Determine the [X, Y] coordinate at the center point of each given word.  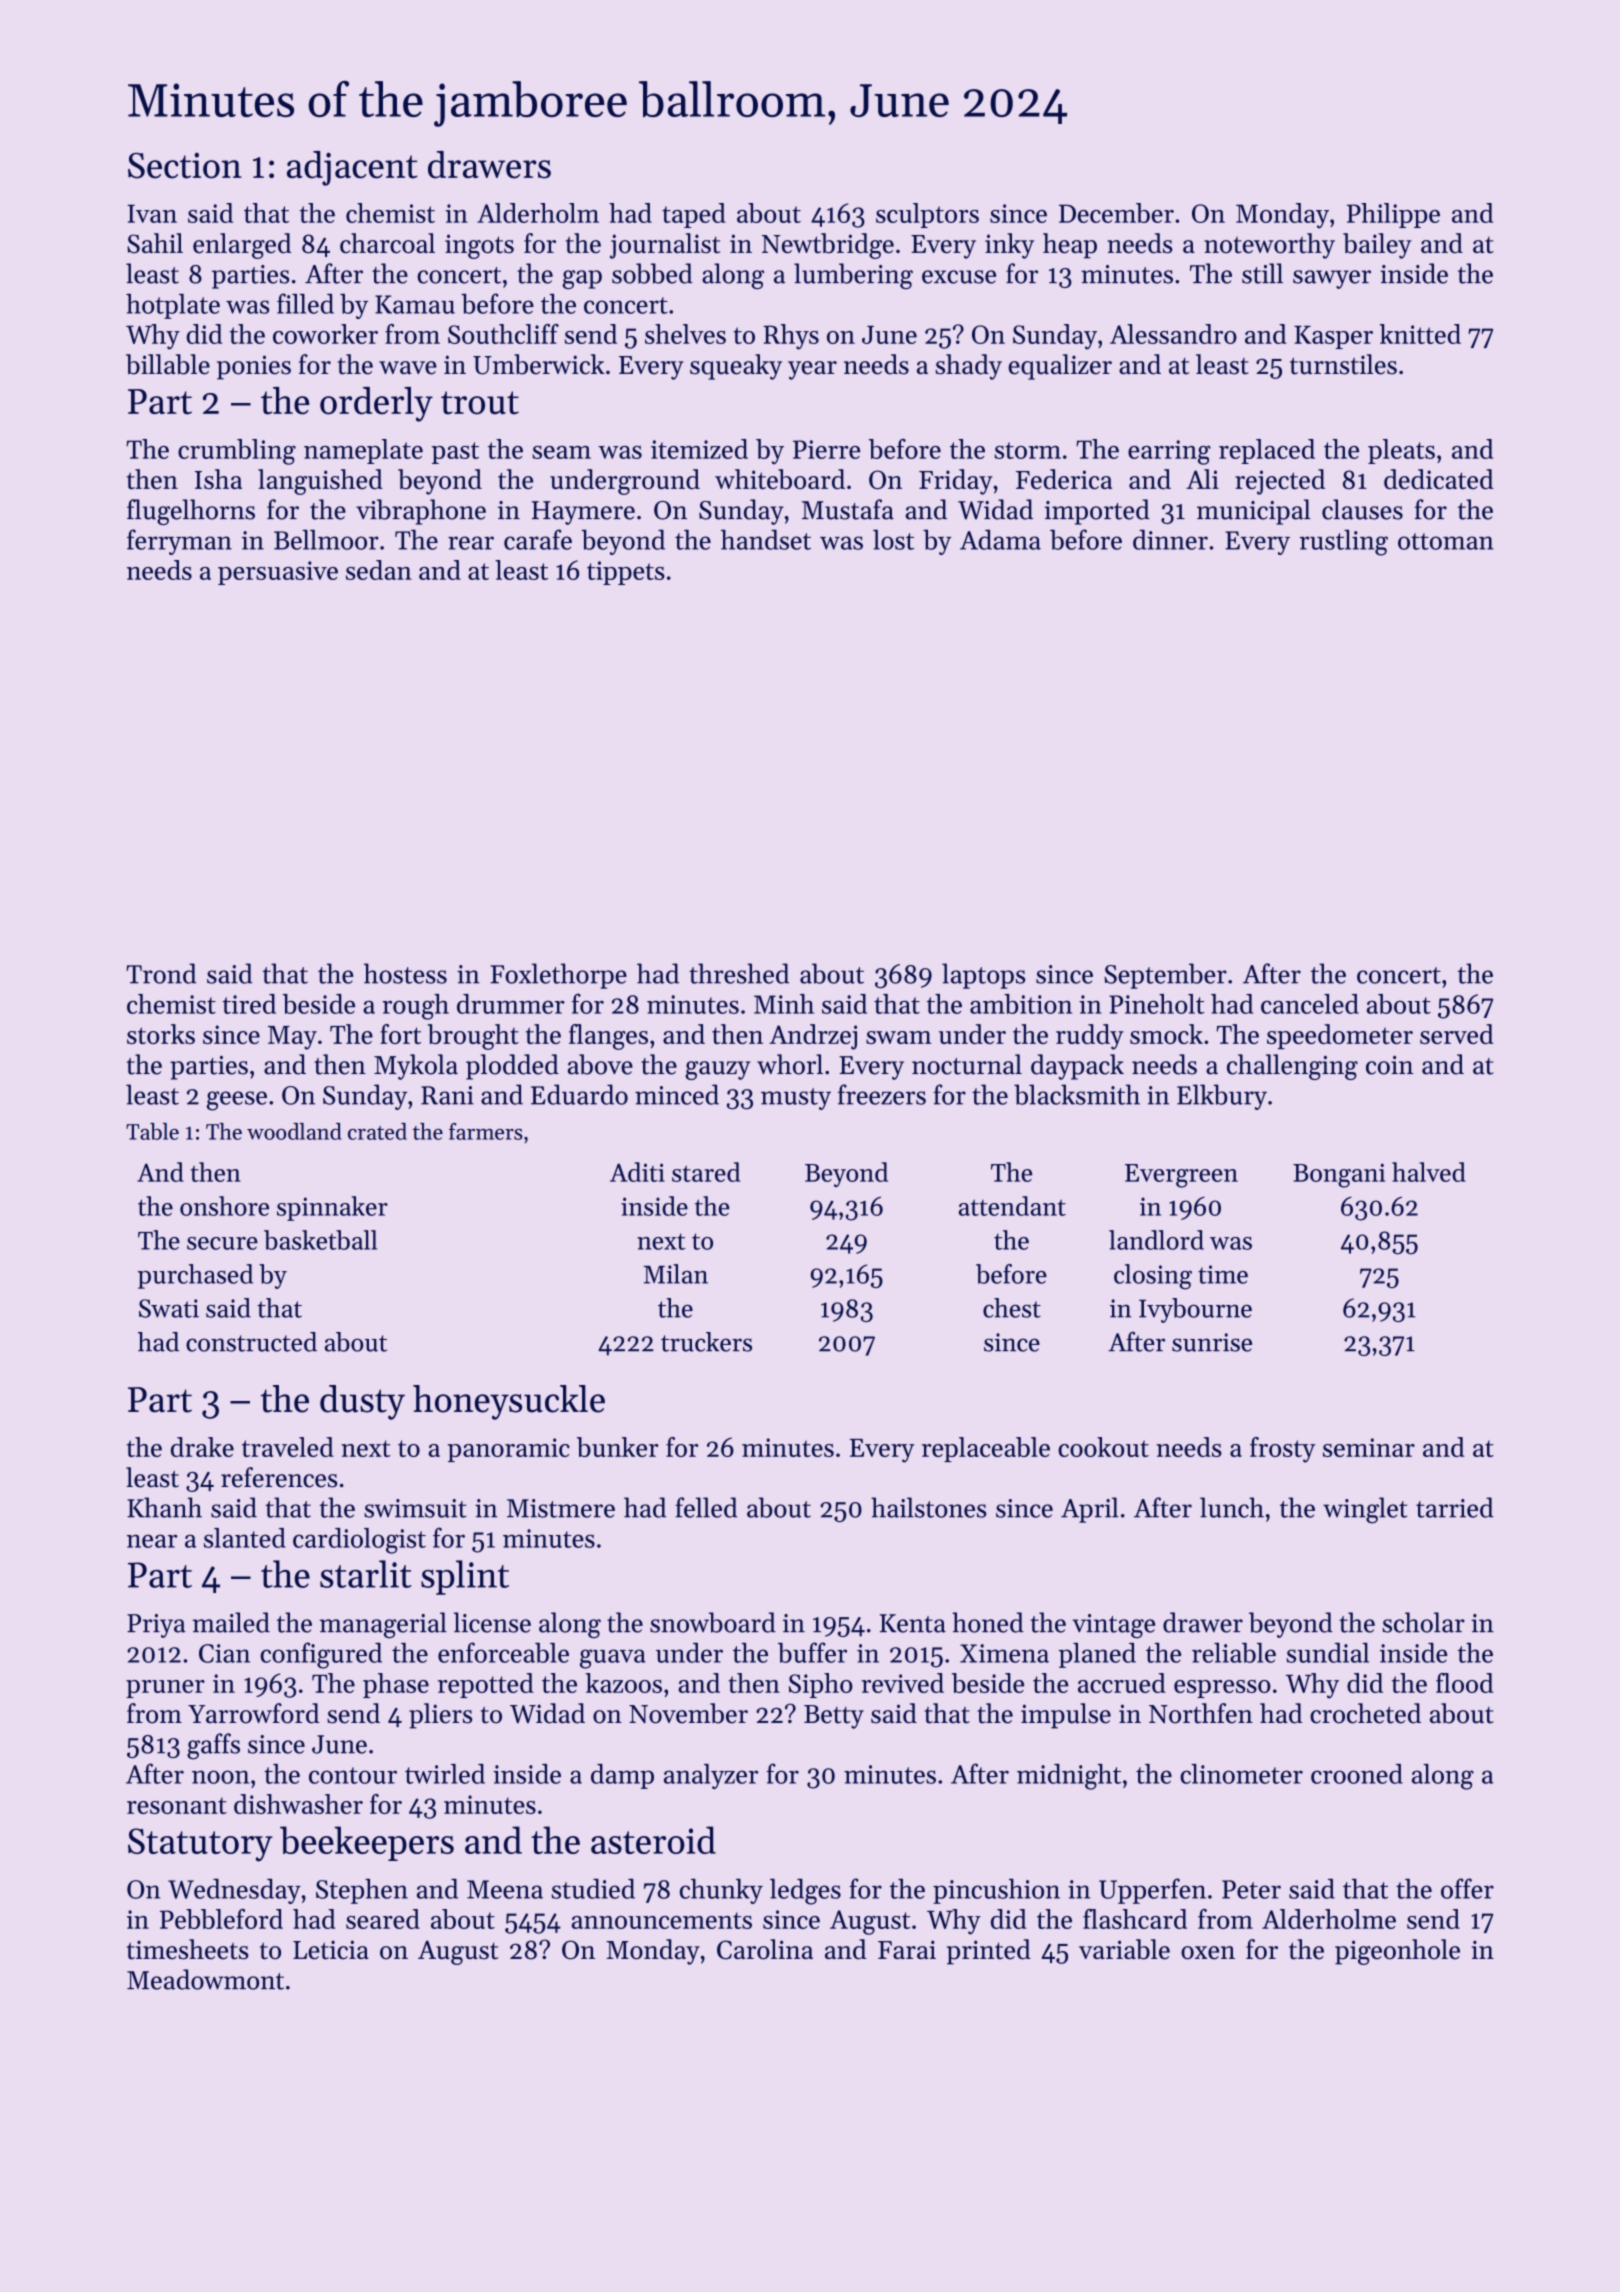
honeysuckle [509, 1402]
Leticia [331, 1950]
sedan [379, 570]
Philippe [1393, 215]
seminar [1369, 1447]
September [1165, 976]
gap [582, 279]
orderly [376, 404]
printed [989, 1952]
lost [893, 539]
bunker [618, 1447]
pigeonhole [1397, 1952]
